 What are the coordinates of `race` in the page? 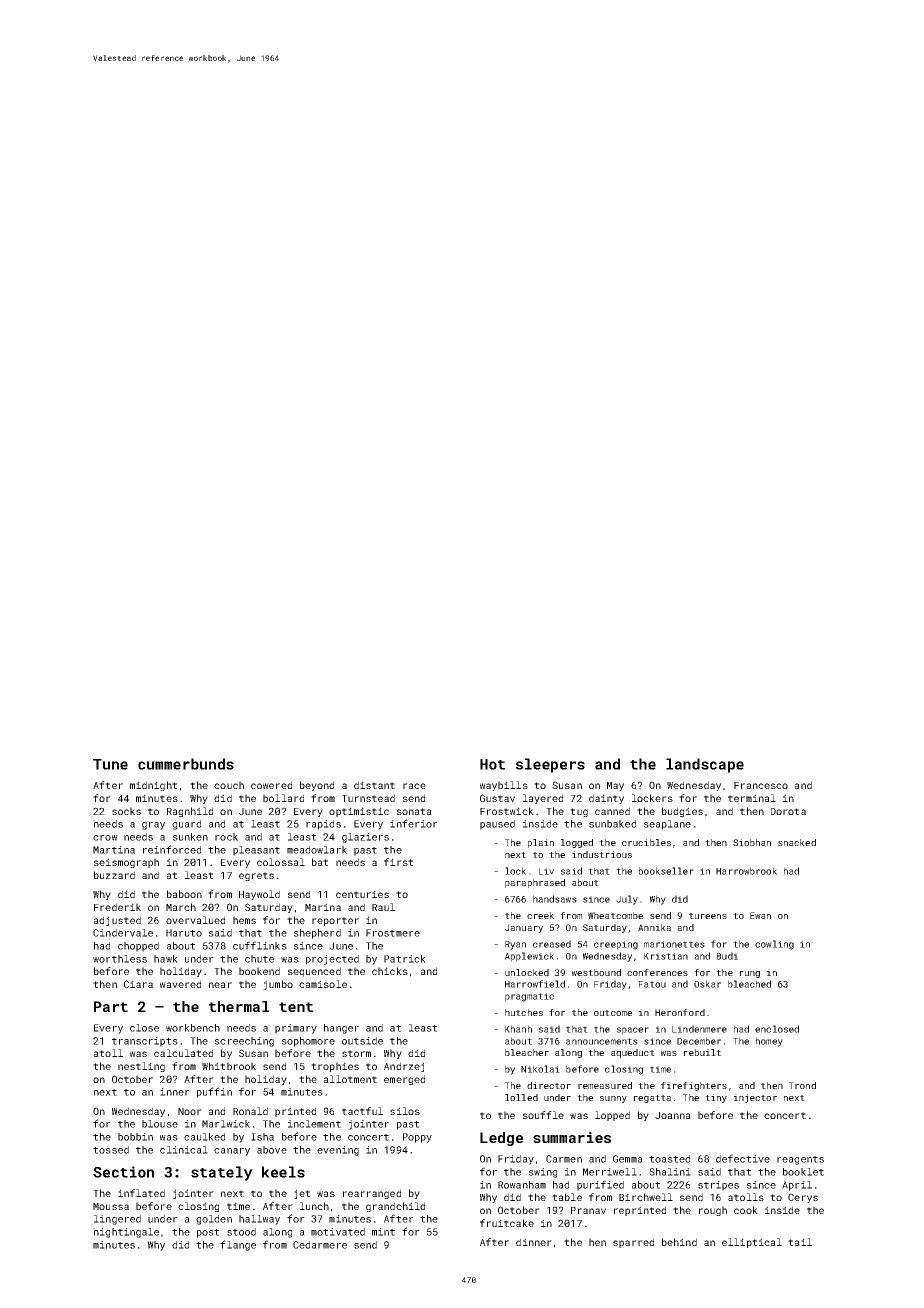 It's located at (414, 786).
